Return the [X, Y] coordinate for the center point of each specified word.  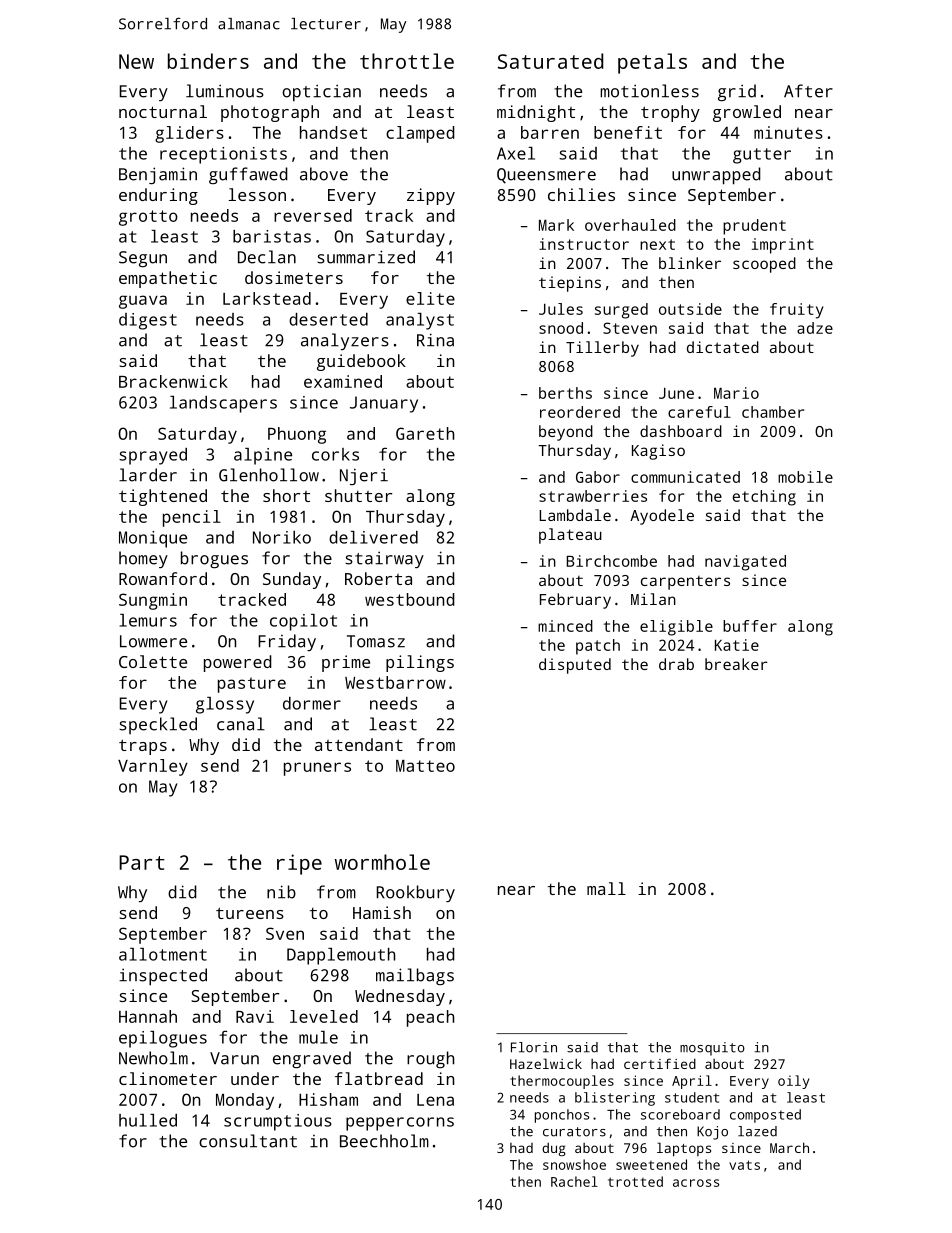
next [657, 244]
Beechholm [384, 1141]
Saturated [550, 61]
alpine [263, 456]
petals [652, 63]
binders [208, 61]
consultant [248, 1141]
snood [561, 328]
